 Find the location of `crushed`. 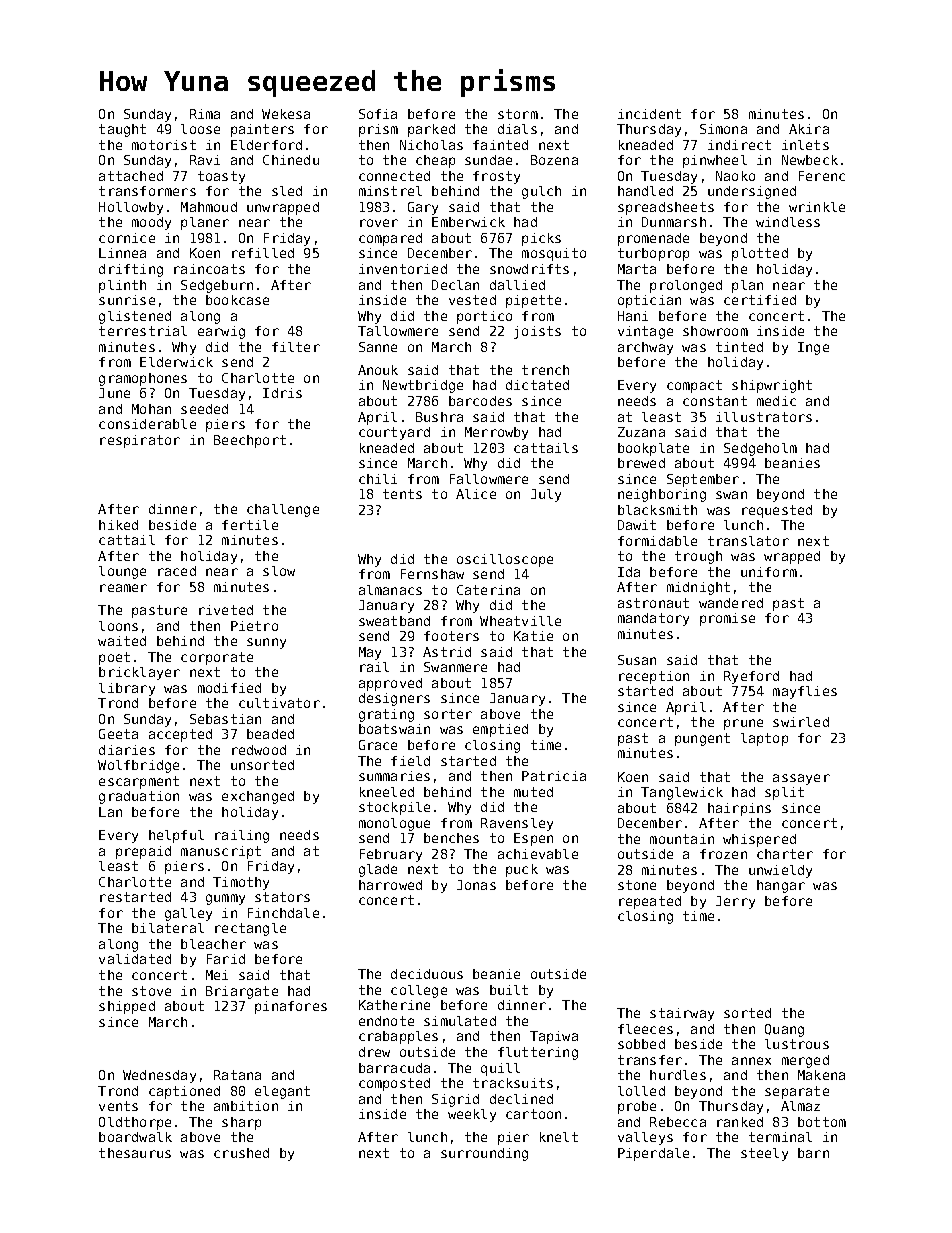

crushed is located at coordinates (241, 1153).
